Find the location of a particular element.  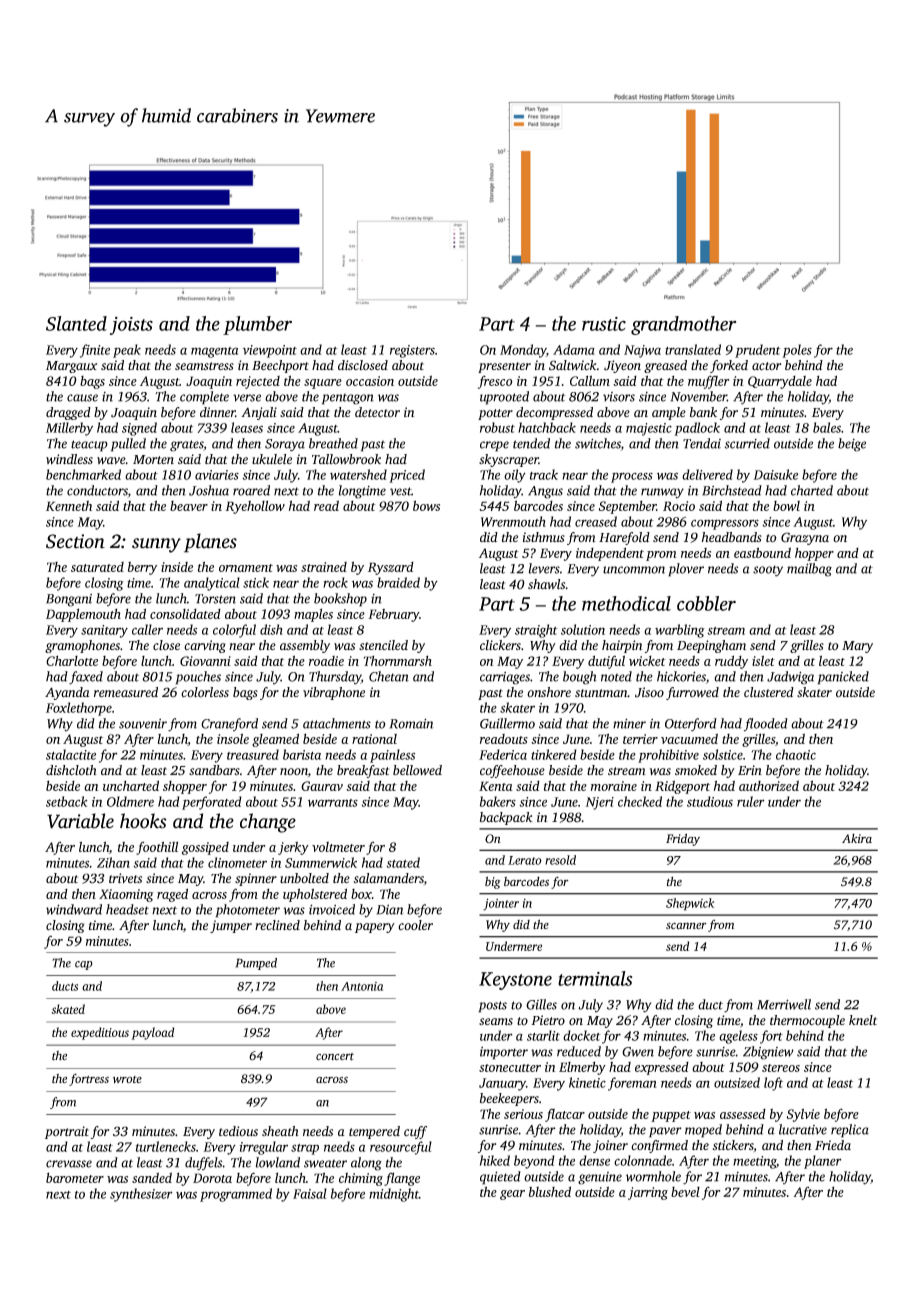

Mary is located at coordinates (857, 647).
